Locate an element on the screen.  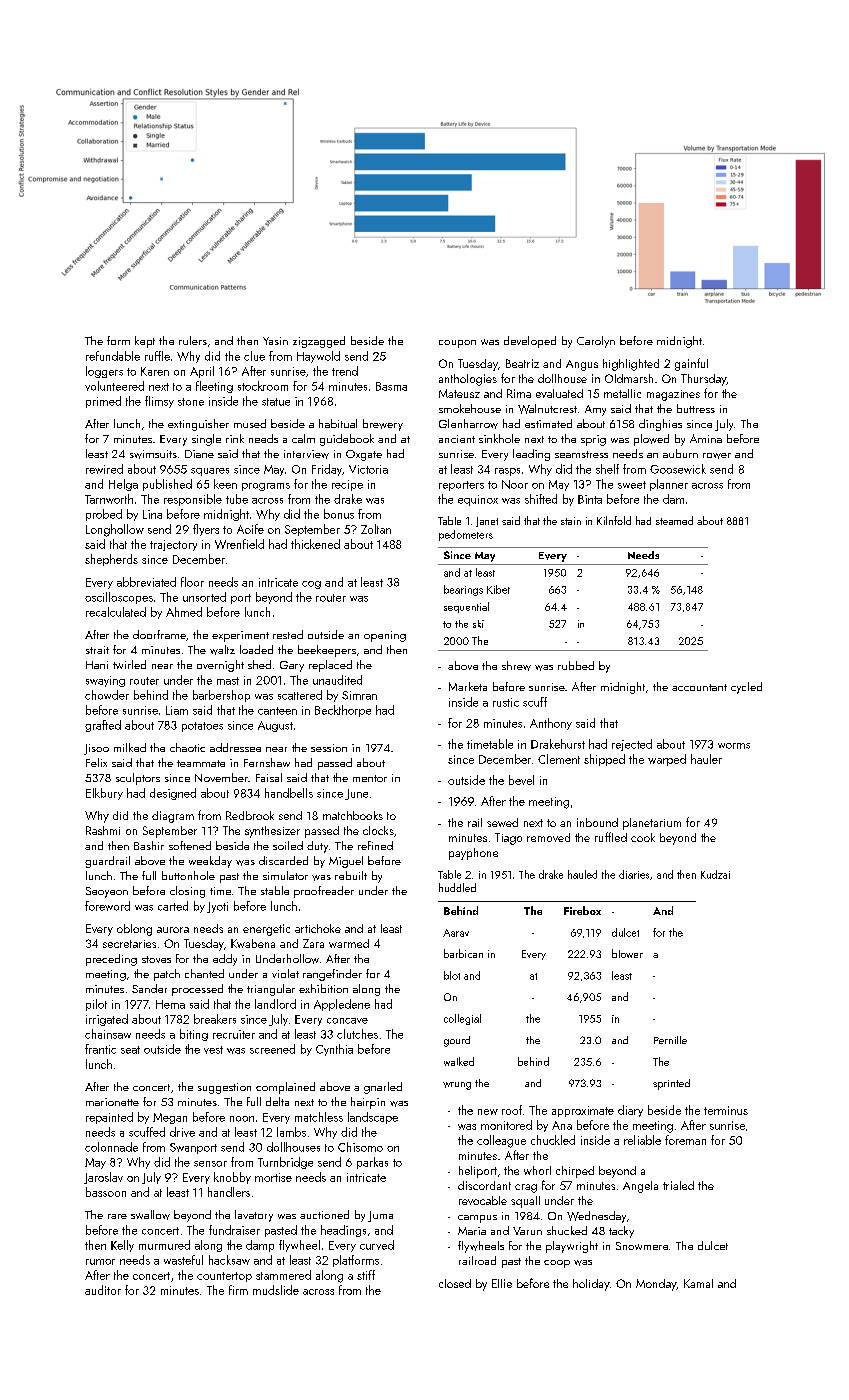
anthologies is located at coordinates (468, 380).
